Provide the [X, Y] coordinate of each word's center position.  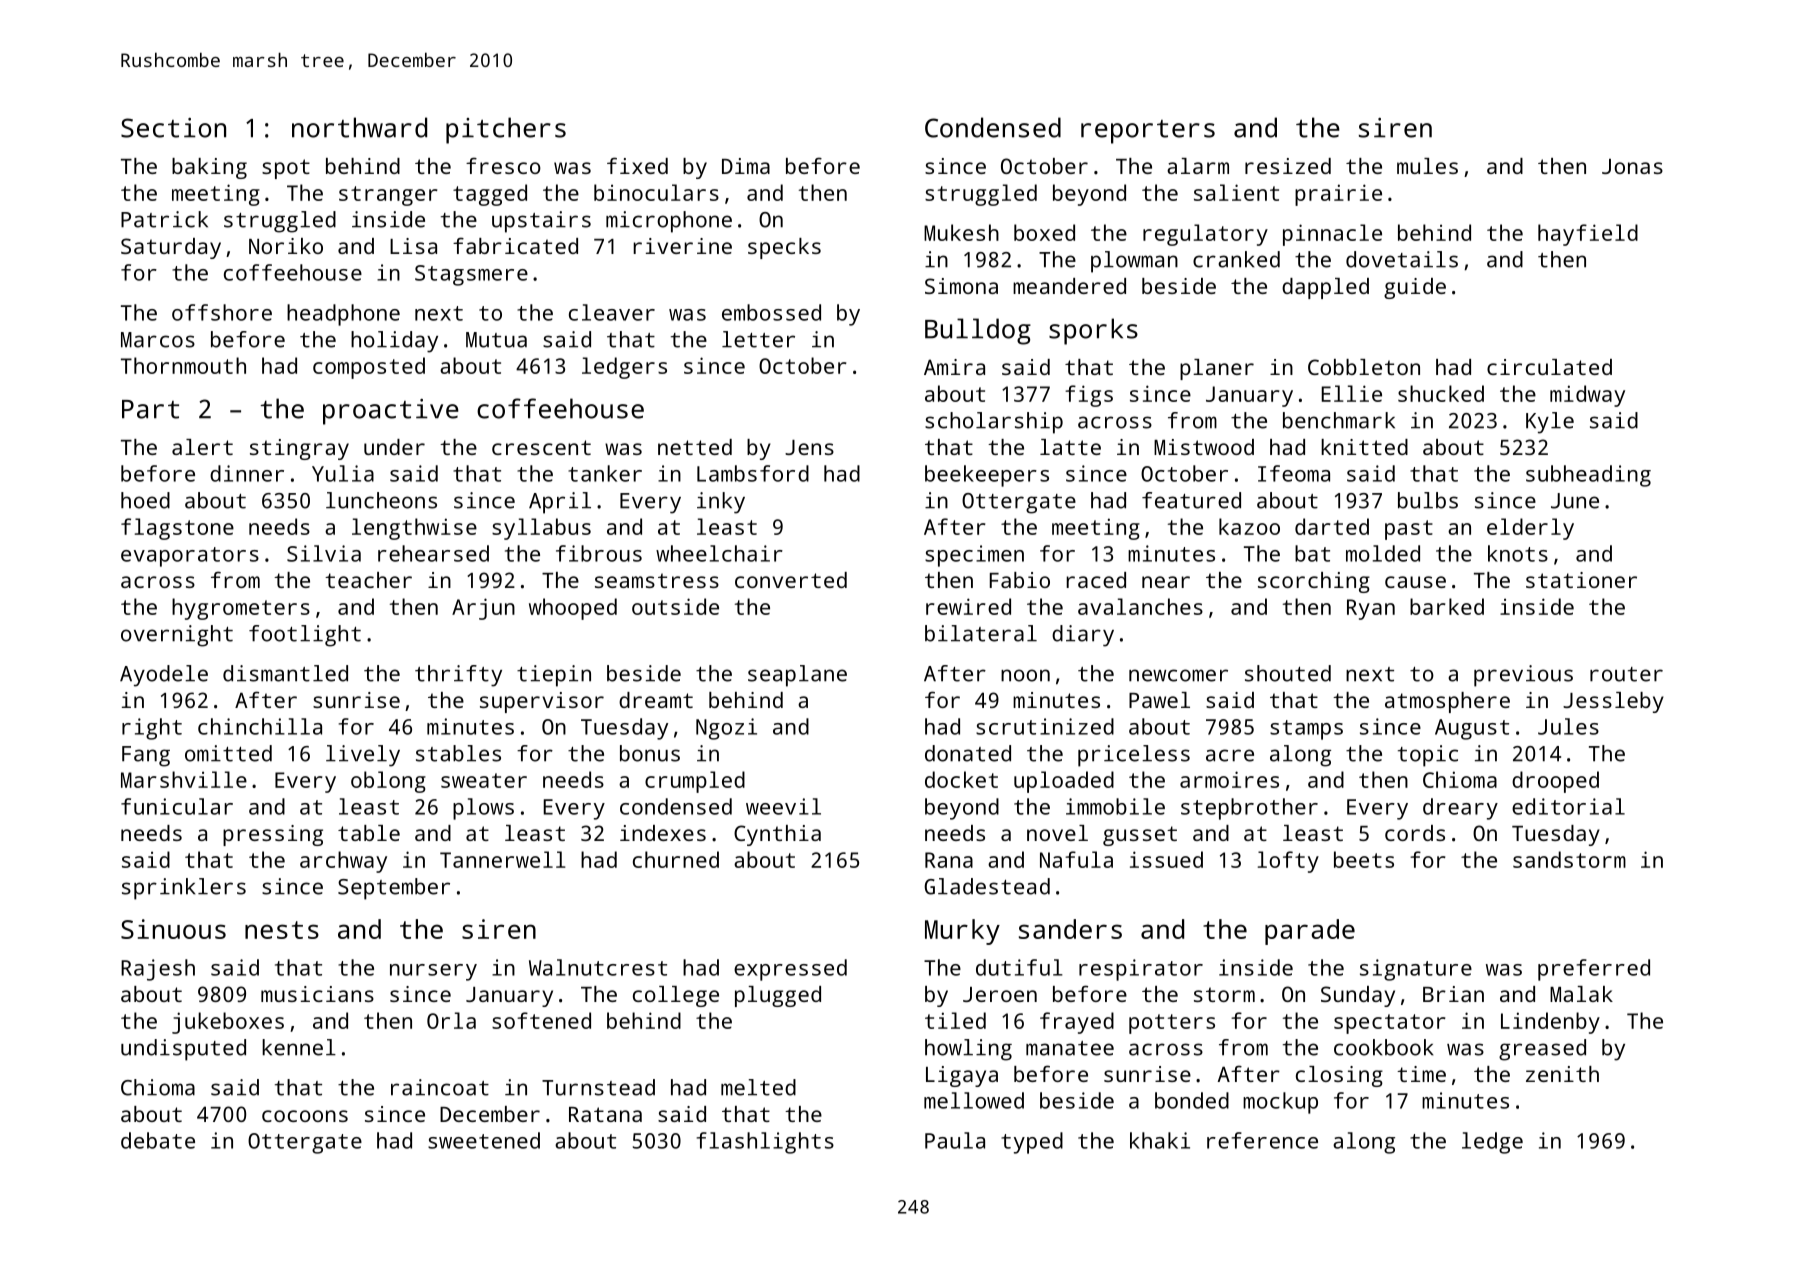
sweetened [484, 1140]
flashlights [765, 1143]
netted [695, 447]
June [1575, 501]
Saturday [171, 248]
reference [1262, 1140]
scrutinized [1045, 726]
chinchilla [260, 726]
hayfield [1588, 235]
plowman [1134, 262]
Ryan [1371, 609]
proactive [391, 412]
